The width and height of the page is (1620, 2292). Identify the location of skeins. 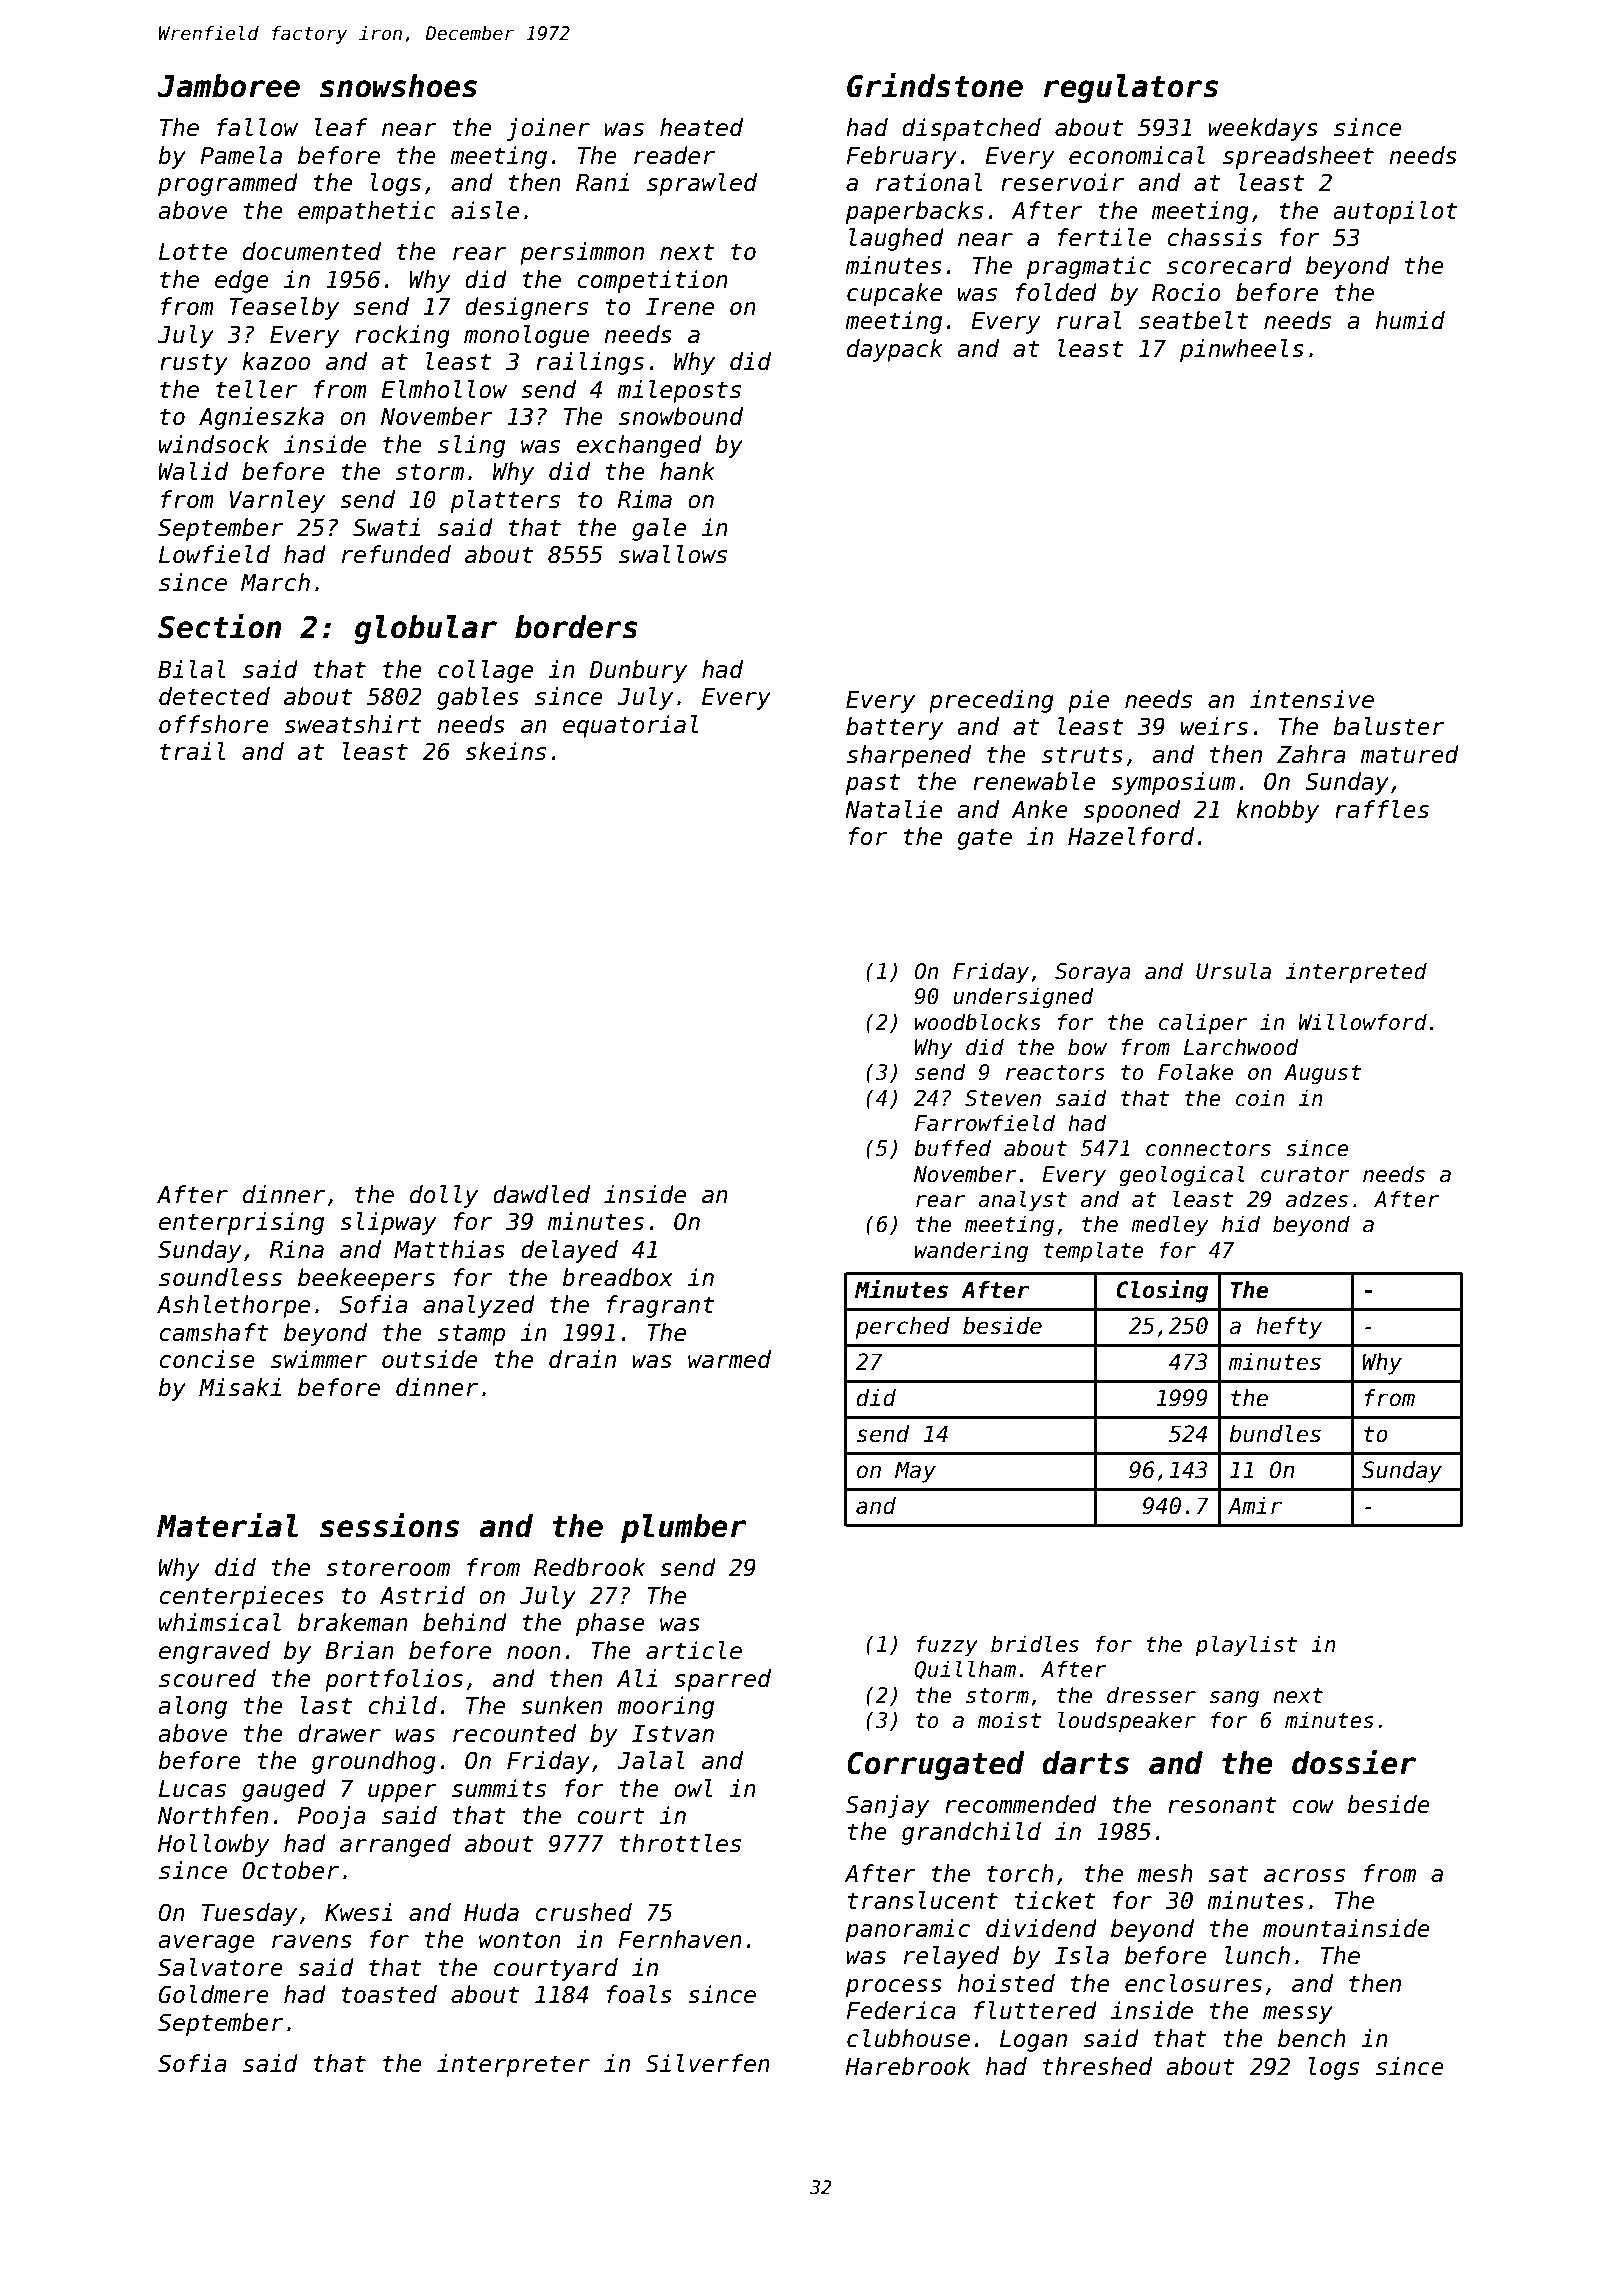
(505, 751).
